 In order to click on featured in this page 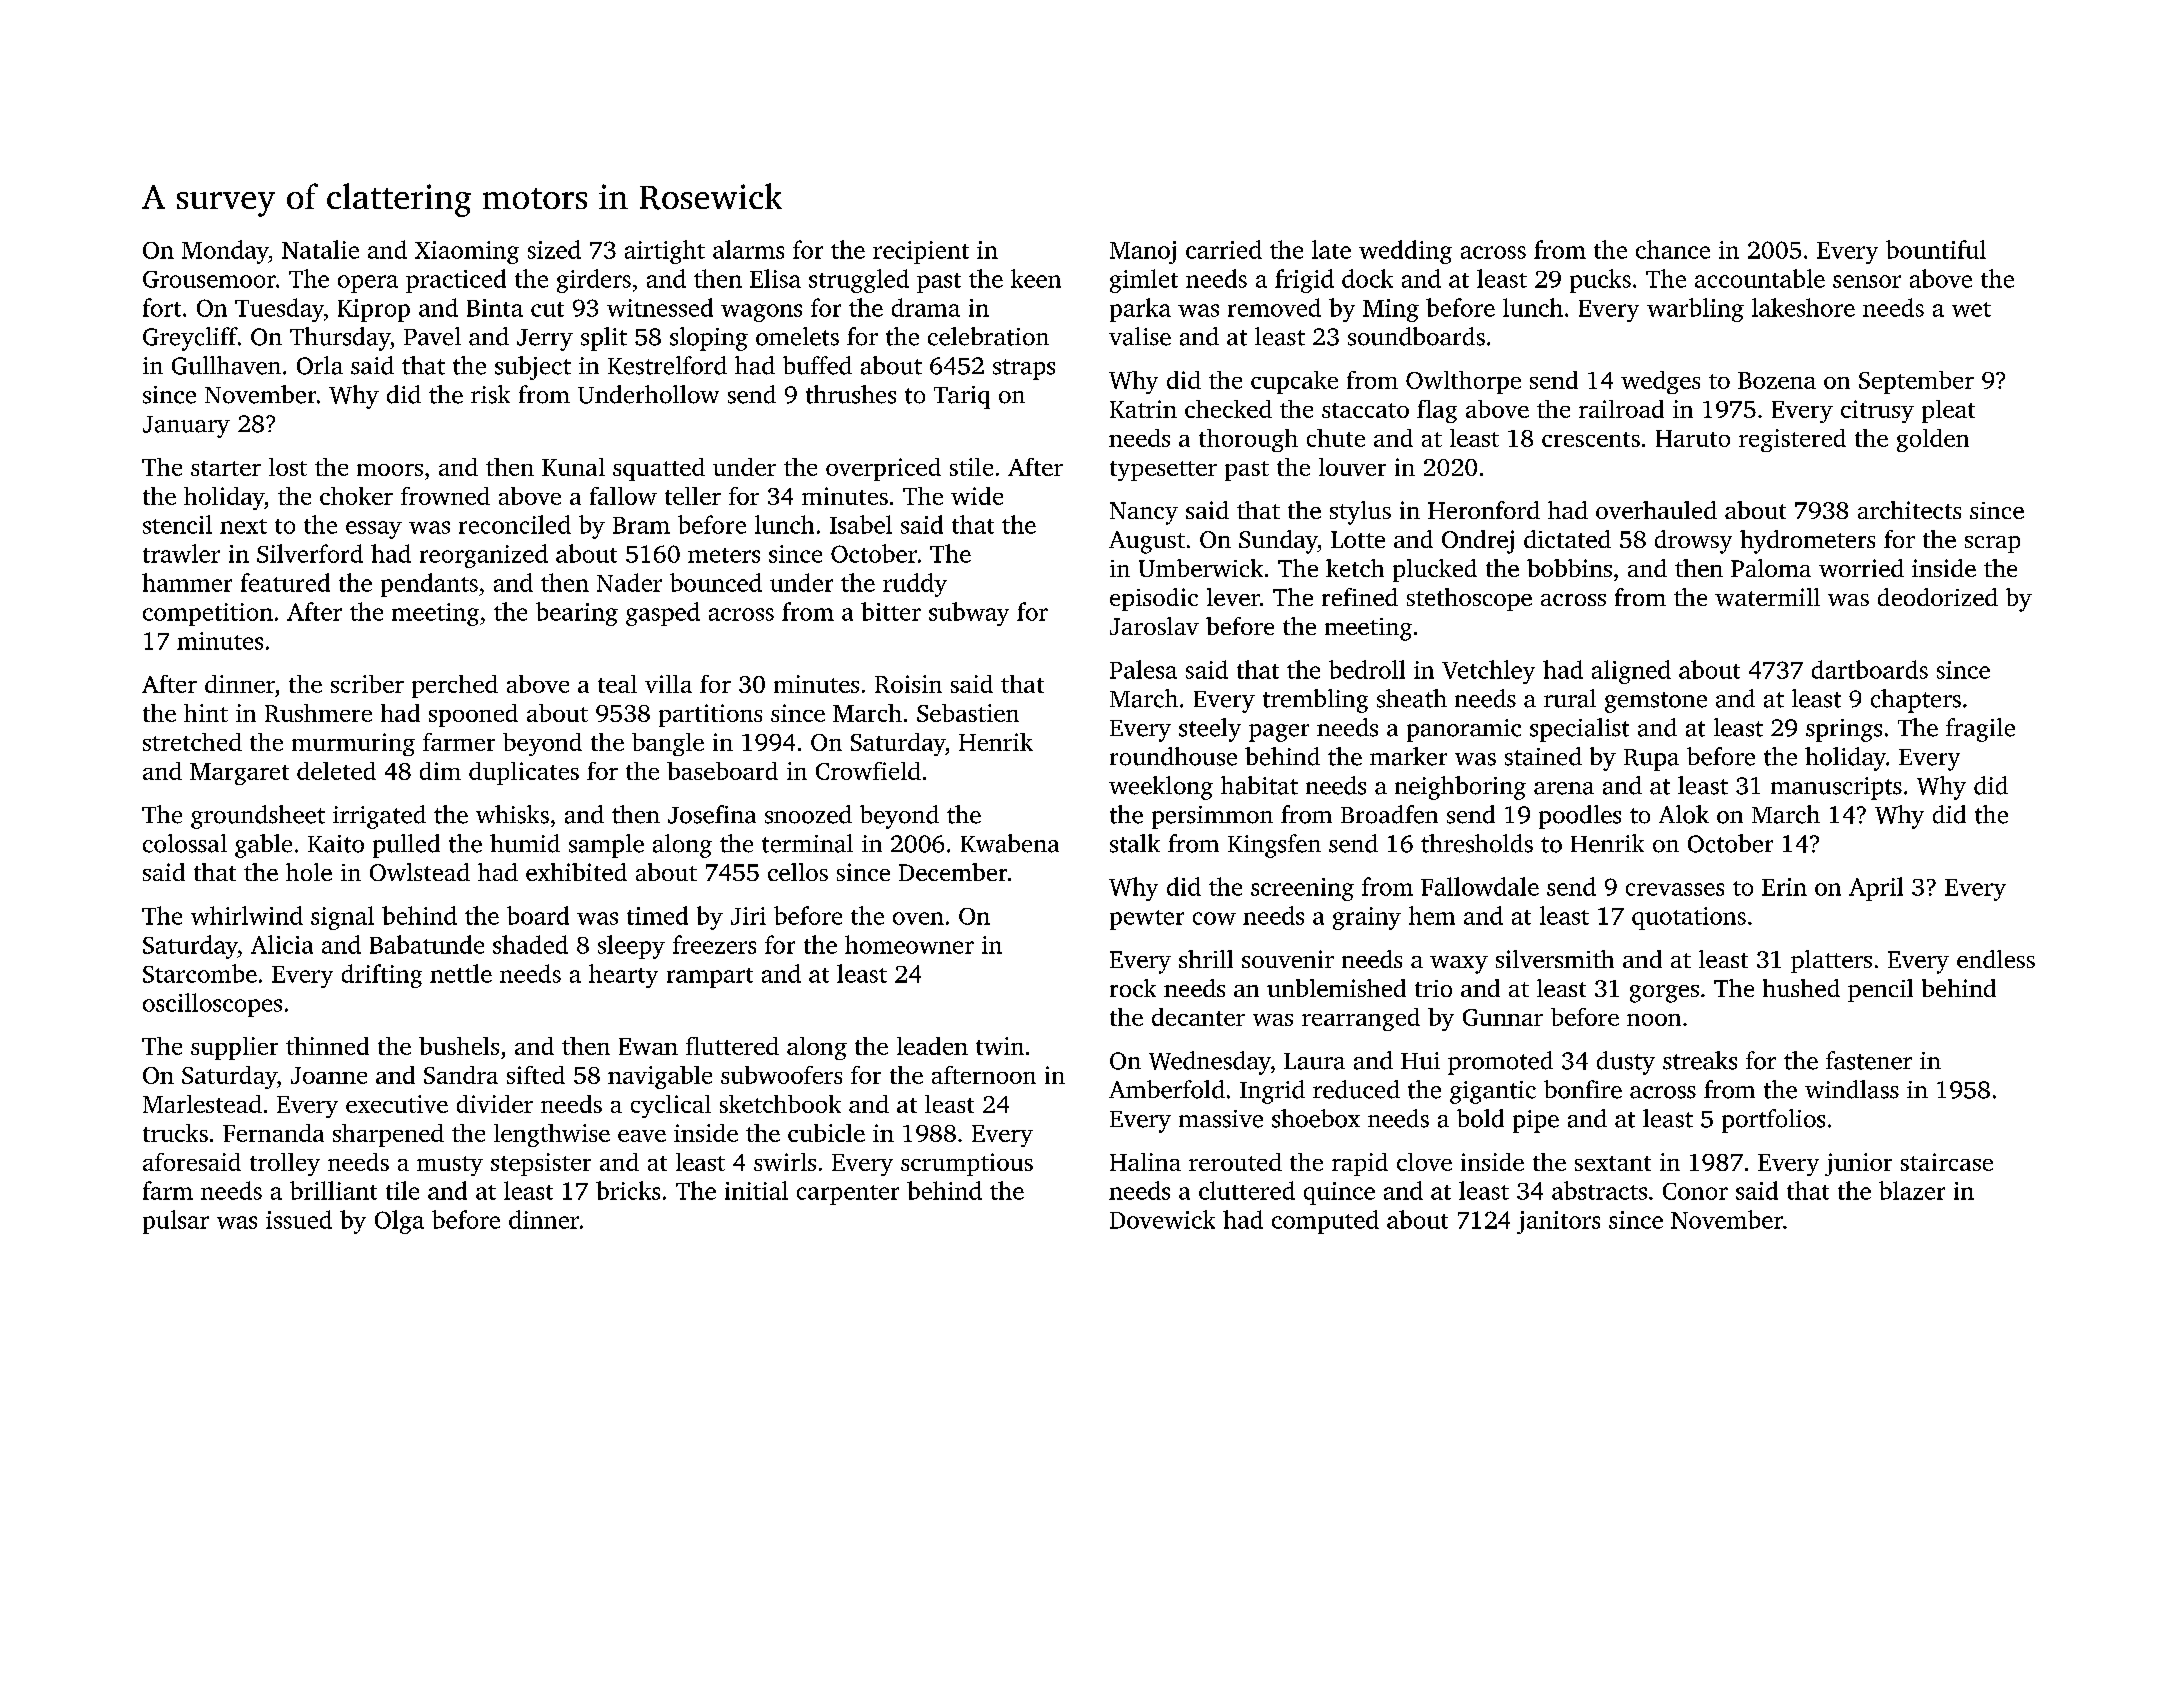, I will do `click(285, 582)`.
